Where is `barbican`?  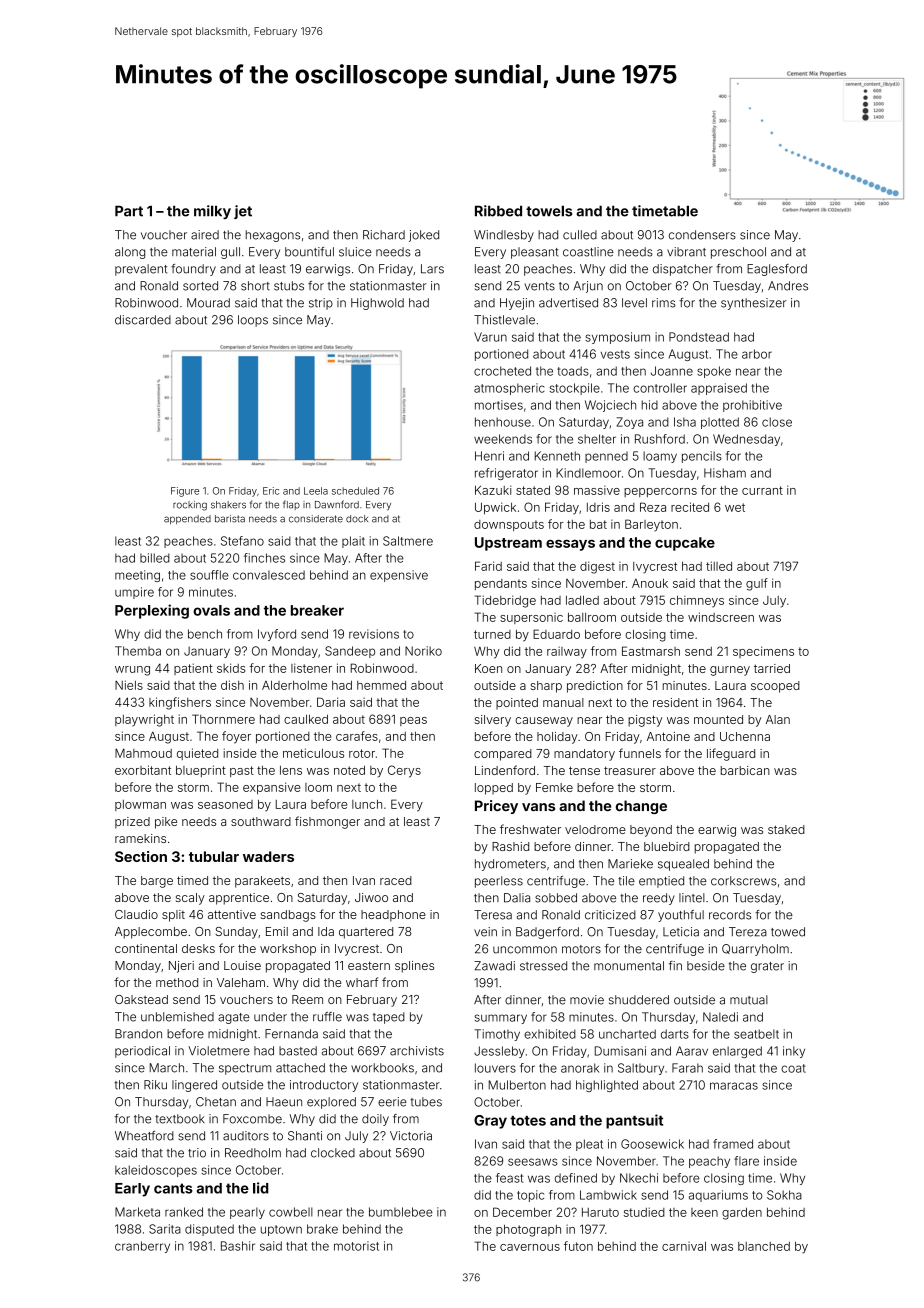 barbican is located at coordinates (745, 770).
